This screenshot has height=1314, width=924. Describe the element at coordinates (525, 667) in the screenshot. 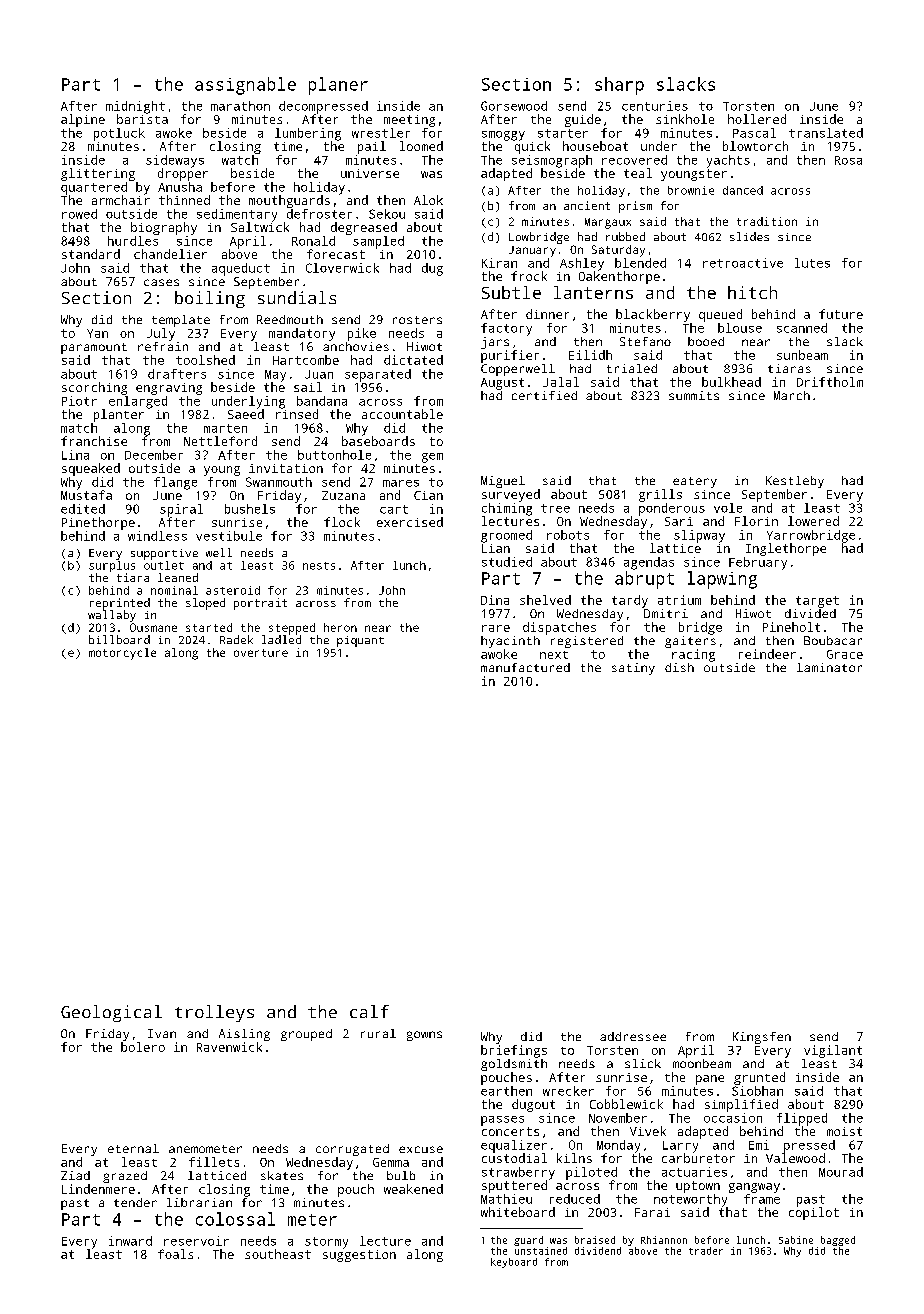

I see `manufactured` at that location.
